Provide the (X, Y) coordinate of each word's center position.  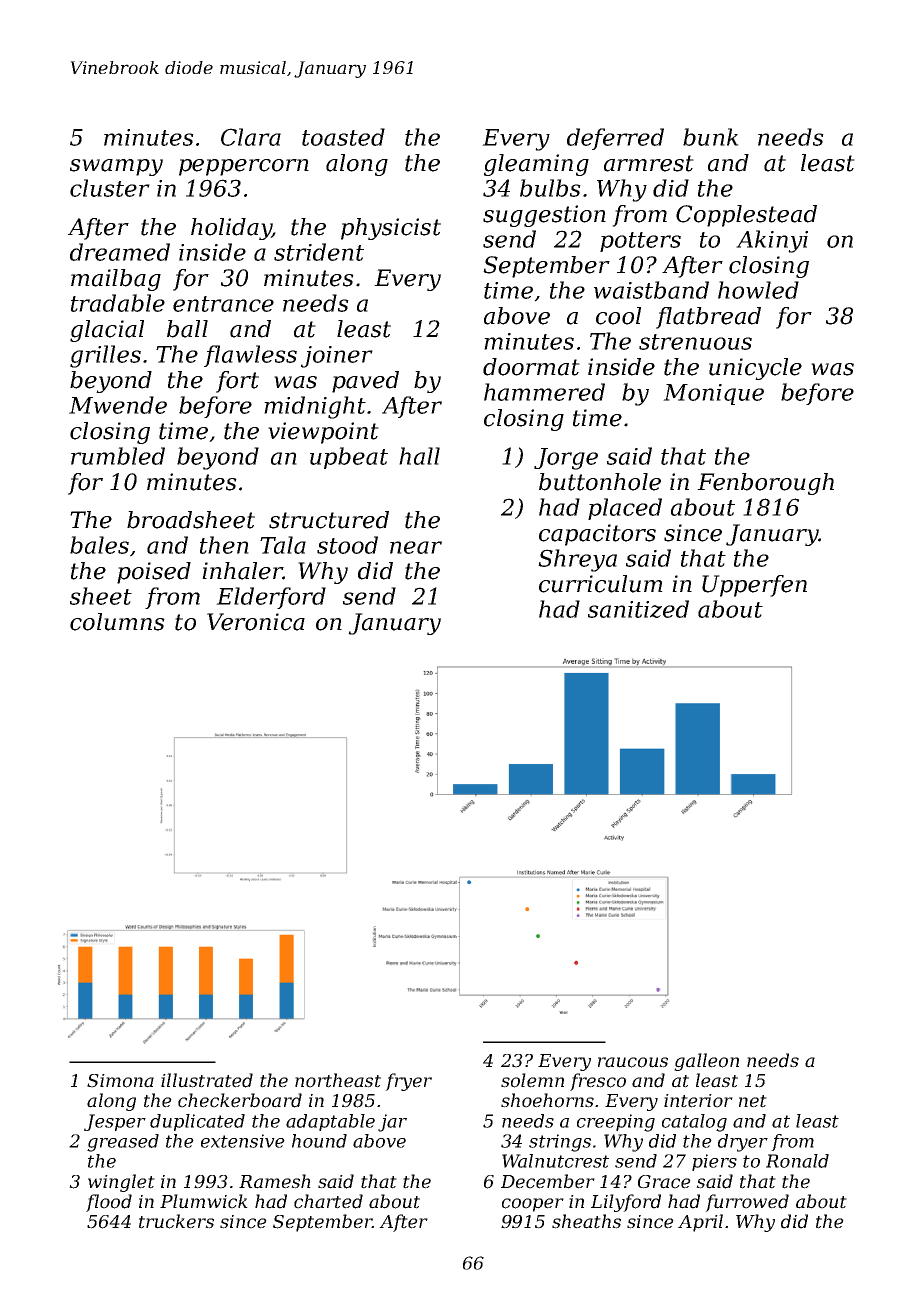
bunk (711, 137)
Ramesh (275, 1181)
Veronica (256, 622)
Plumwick (204, 1201)
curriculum (601, 584)
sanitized (638, 609)
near (416, 547)
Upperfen (754, 586)
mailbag (116, 280)
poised (154, 573)
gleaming (536, 165)
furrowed (747, 1203)
